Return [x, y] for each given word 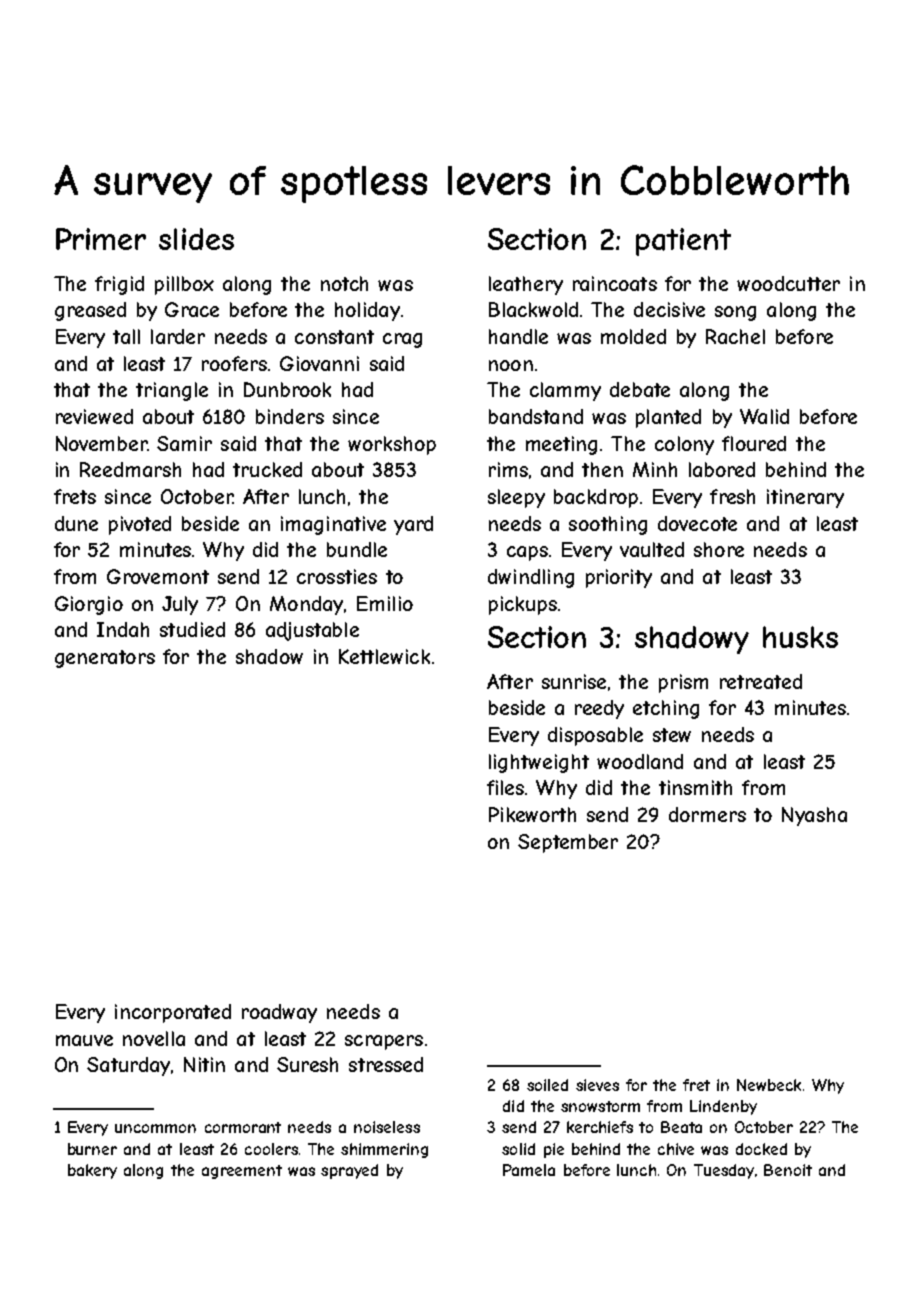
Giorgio [89, 605]
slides [196, 239]
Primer [101, 239]
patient [683, 242]
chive [676, 1149]
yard [413, 525]
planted [668, 418]
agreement [242, 1172]
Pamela [529, 1170]
